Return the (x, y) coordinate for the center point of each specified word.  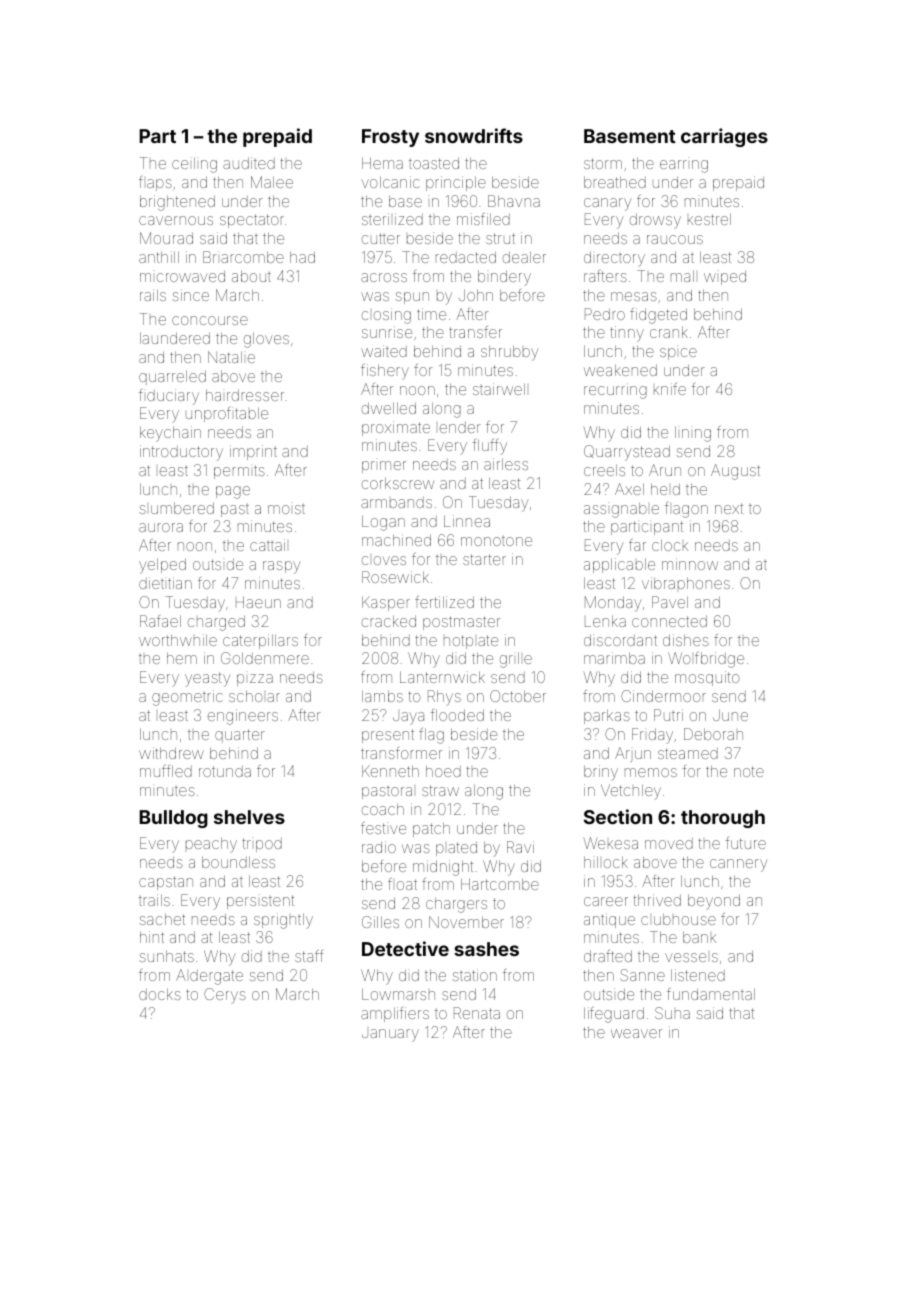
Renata (477, 1013)
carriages (724, 137)
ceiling (194, 165)
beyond (714, 901)
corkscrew (398, 483)
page (233, 492)
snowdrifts (474, 135)
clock (670, 545)
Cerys (225, 995)
